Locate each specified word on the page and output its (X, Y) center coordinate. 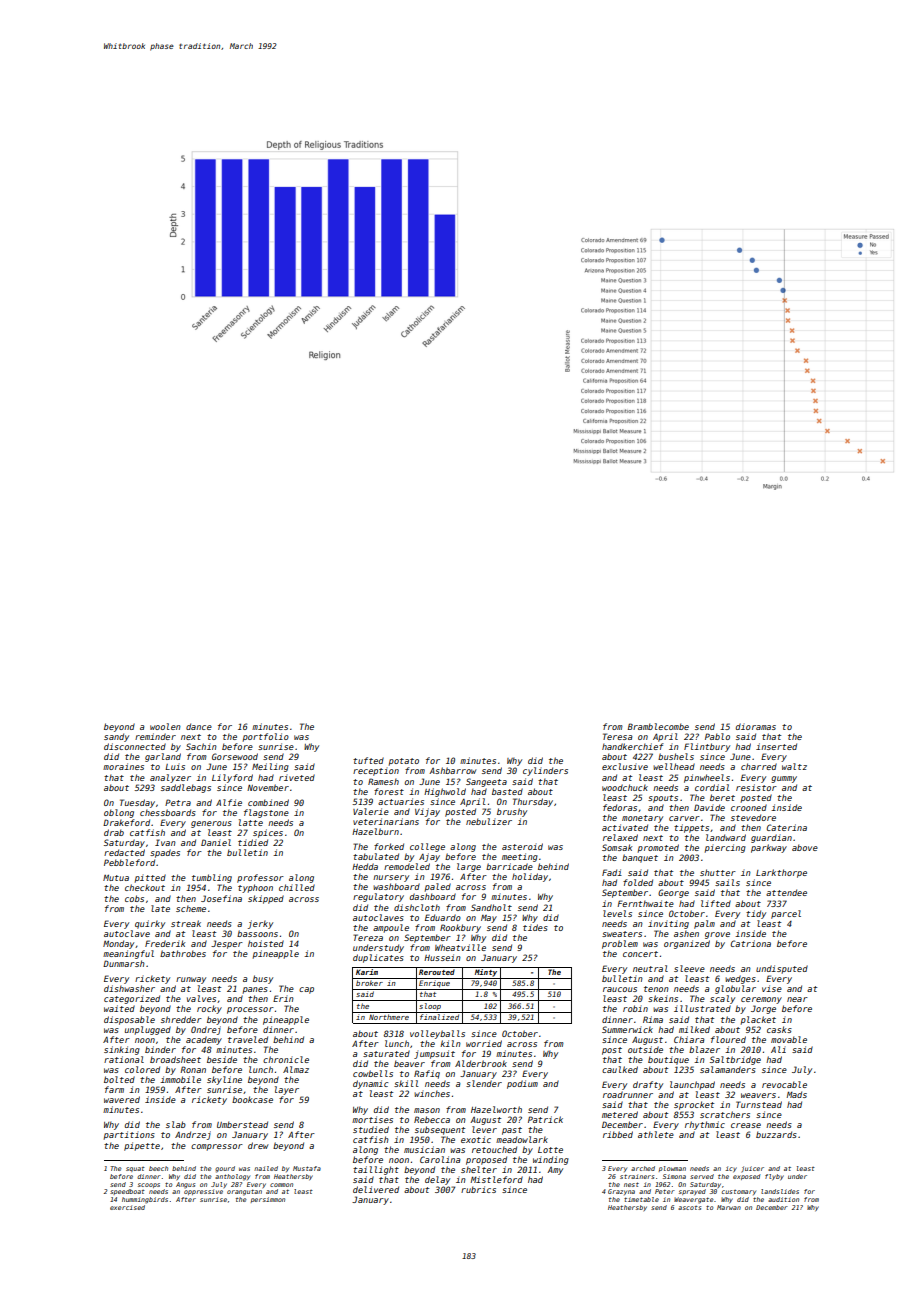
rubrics (478, 1189)
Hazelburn (375, 831)
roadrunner (628, 1094)
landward (726, 837)
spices (268, 833)
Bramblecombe (658, 726)
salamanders (728, 1069)
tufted (368, 760)
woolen (165, 726)
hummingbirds (145, 1200)
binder (160, 1049)
